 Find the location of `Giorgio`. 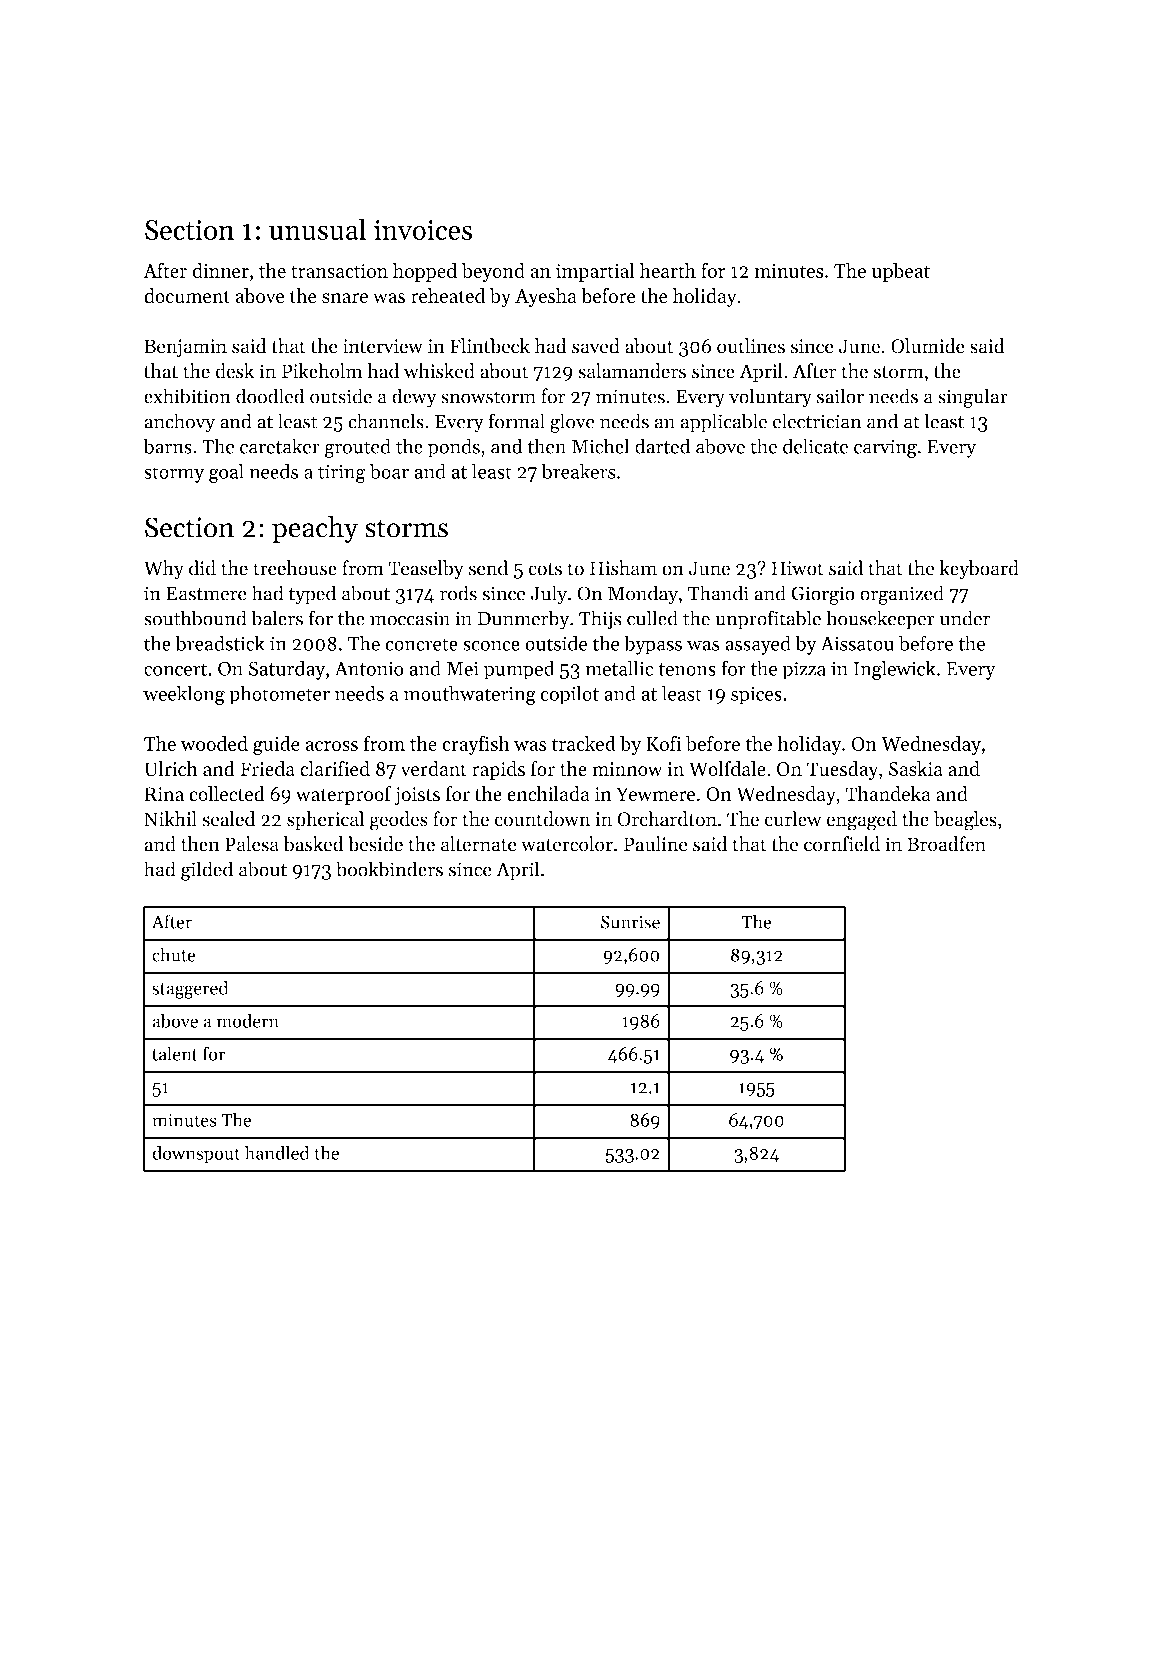

Giorgio is located at coordinates (823, 595).
